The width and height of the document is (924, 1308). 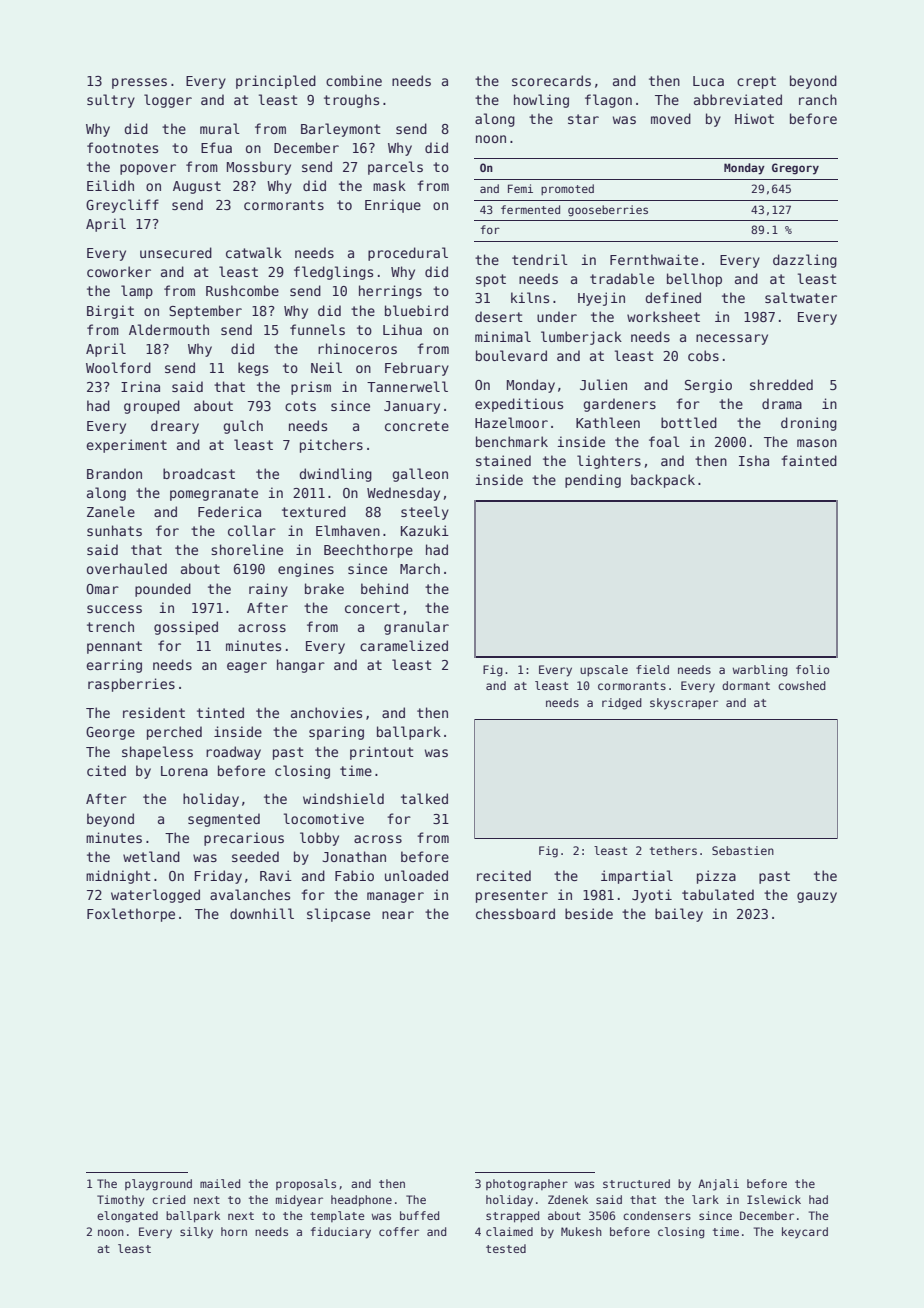 What do you see at coordinates (131, 915) in the document?
I see `Foxlethorpe` at bounding box center [131, 915].
